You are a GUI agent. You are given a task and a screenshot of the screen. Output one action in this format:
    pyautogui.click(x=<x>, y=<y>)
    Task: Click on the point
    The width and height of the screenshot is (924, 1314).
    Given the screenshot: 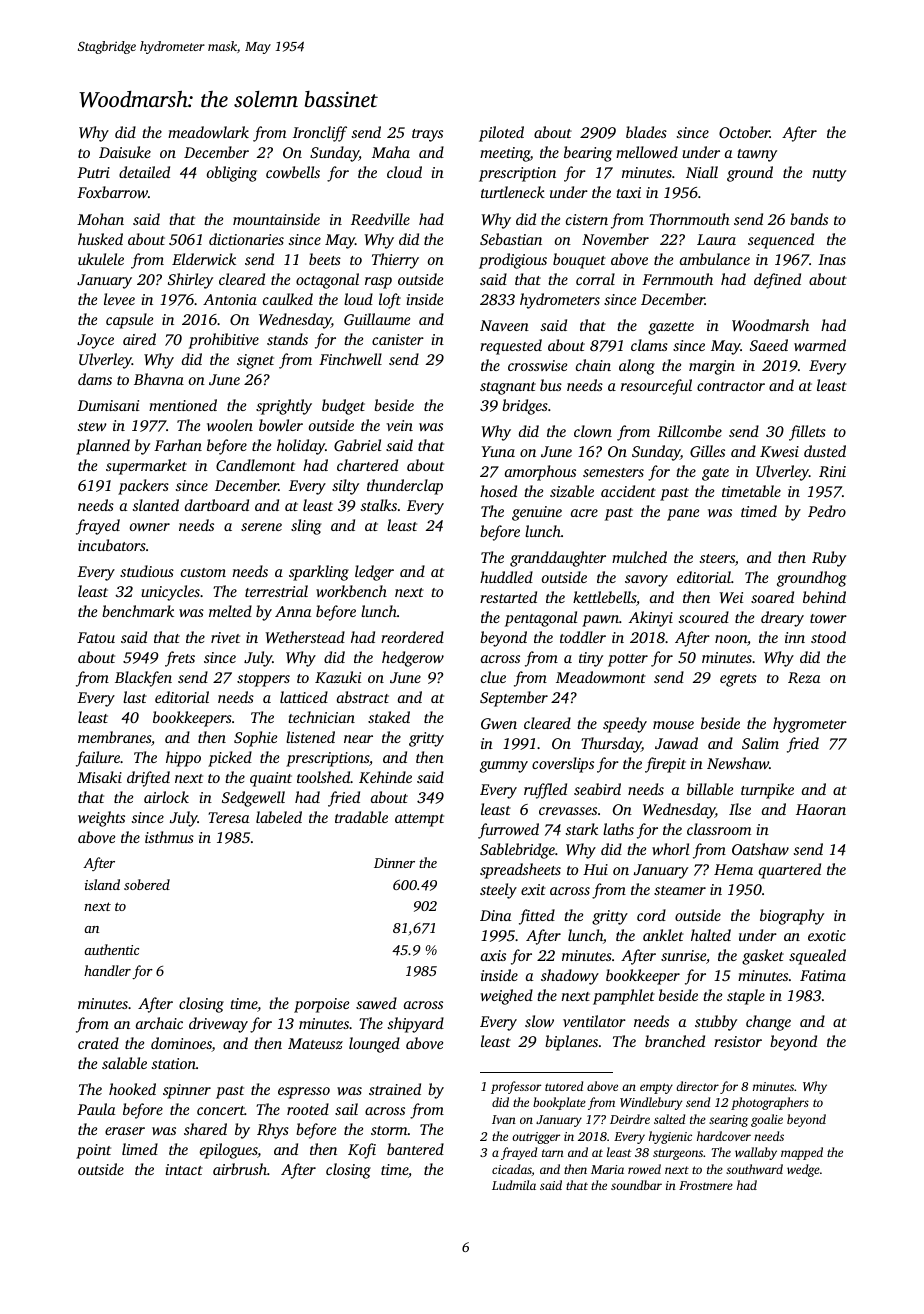 What is the action you would take?
    pyautogui.click(x=93, y=1151)
